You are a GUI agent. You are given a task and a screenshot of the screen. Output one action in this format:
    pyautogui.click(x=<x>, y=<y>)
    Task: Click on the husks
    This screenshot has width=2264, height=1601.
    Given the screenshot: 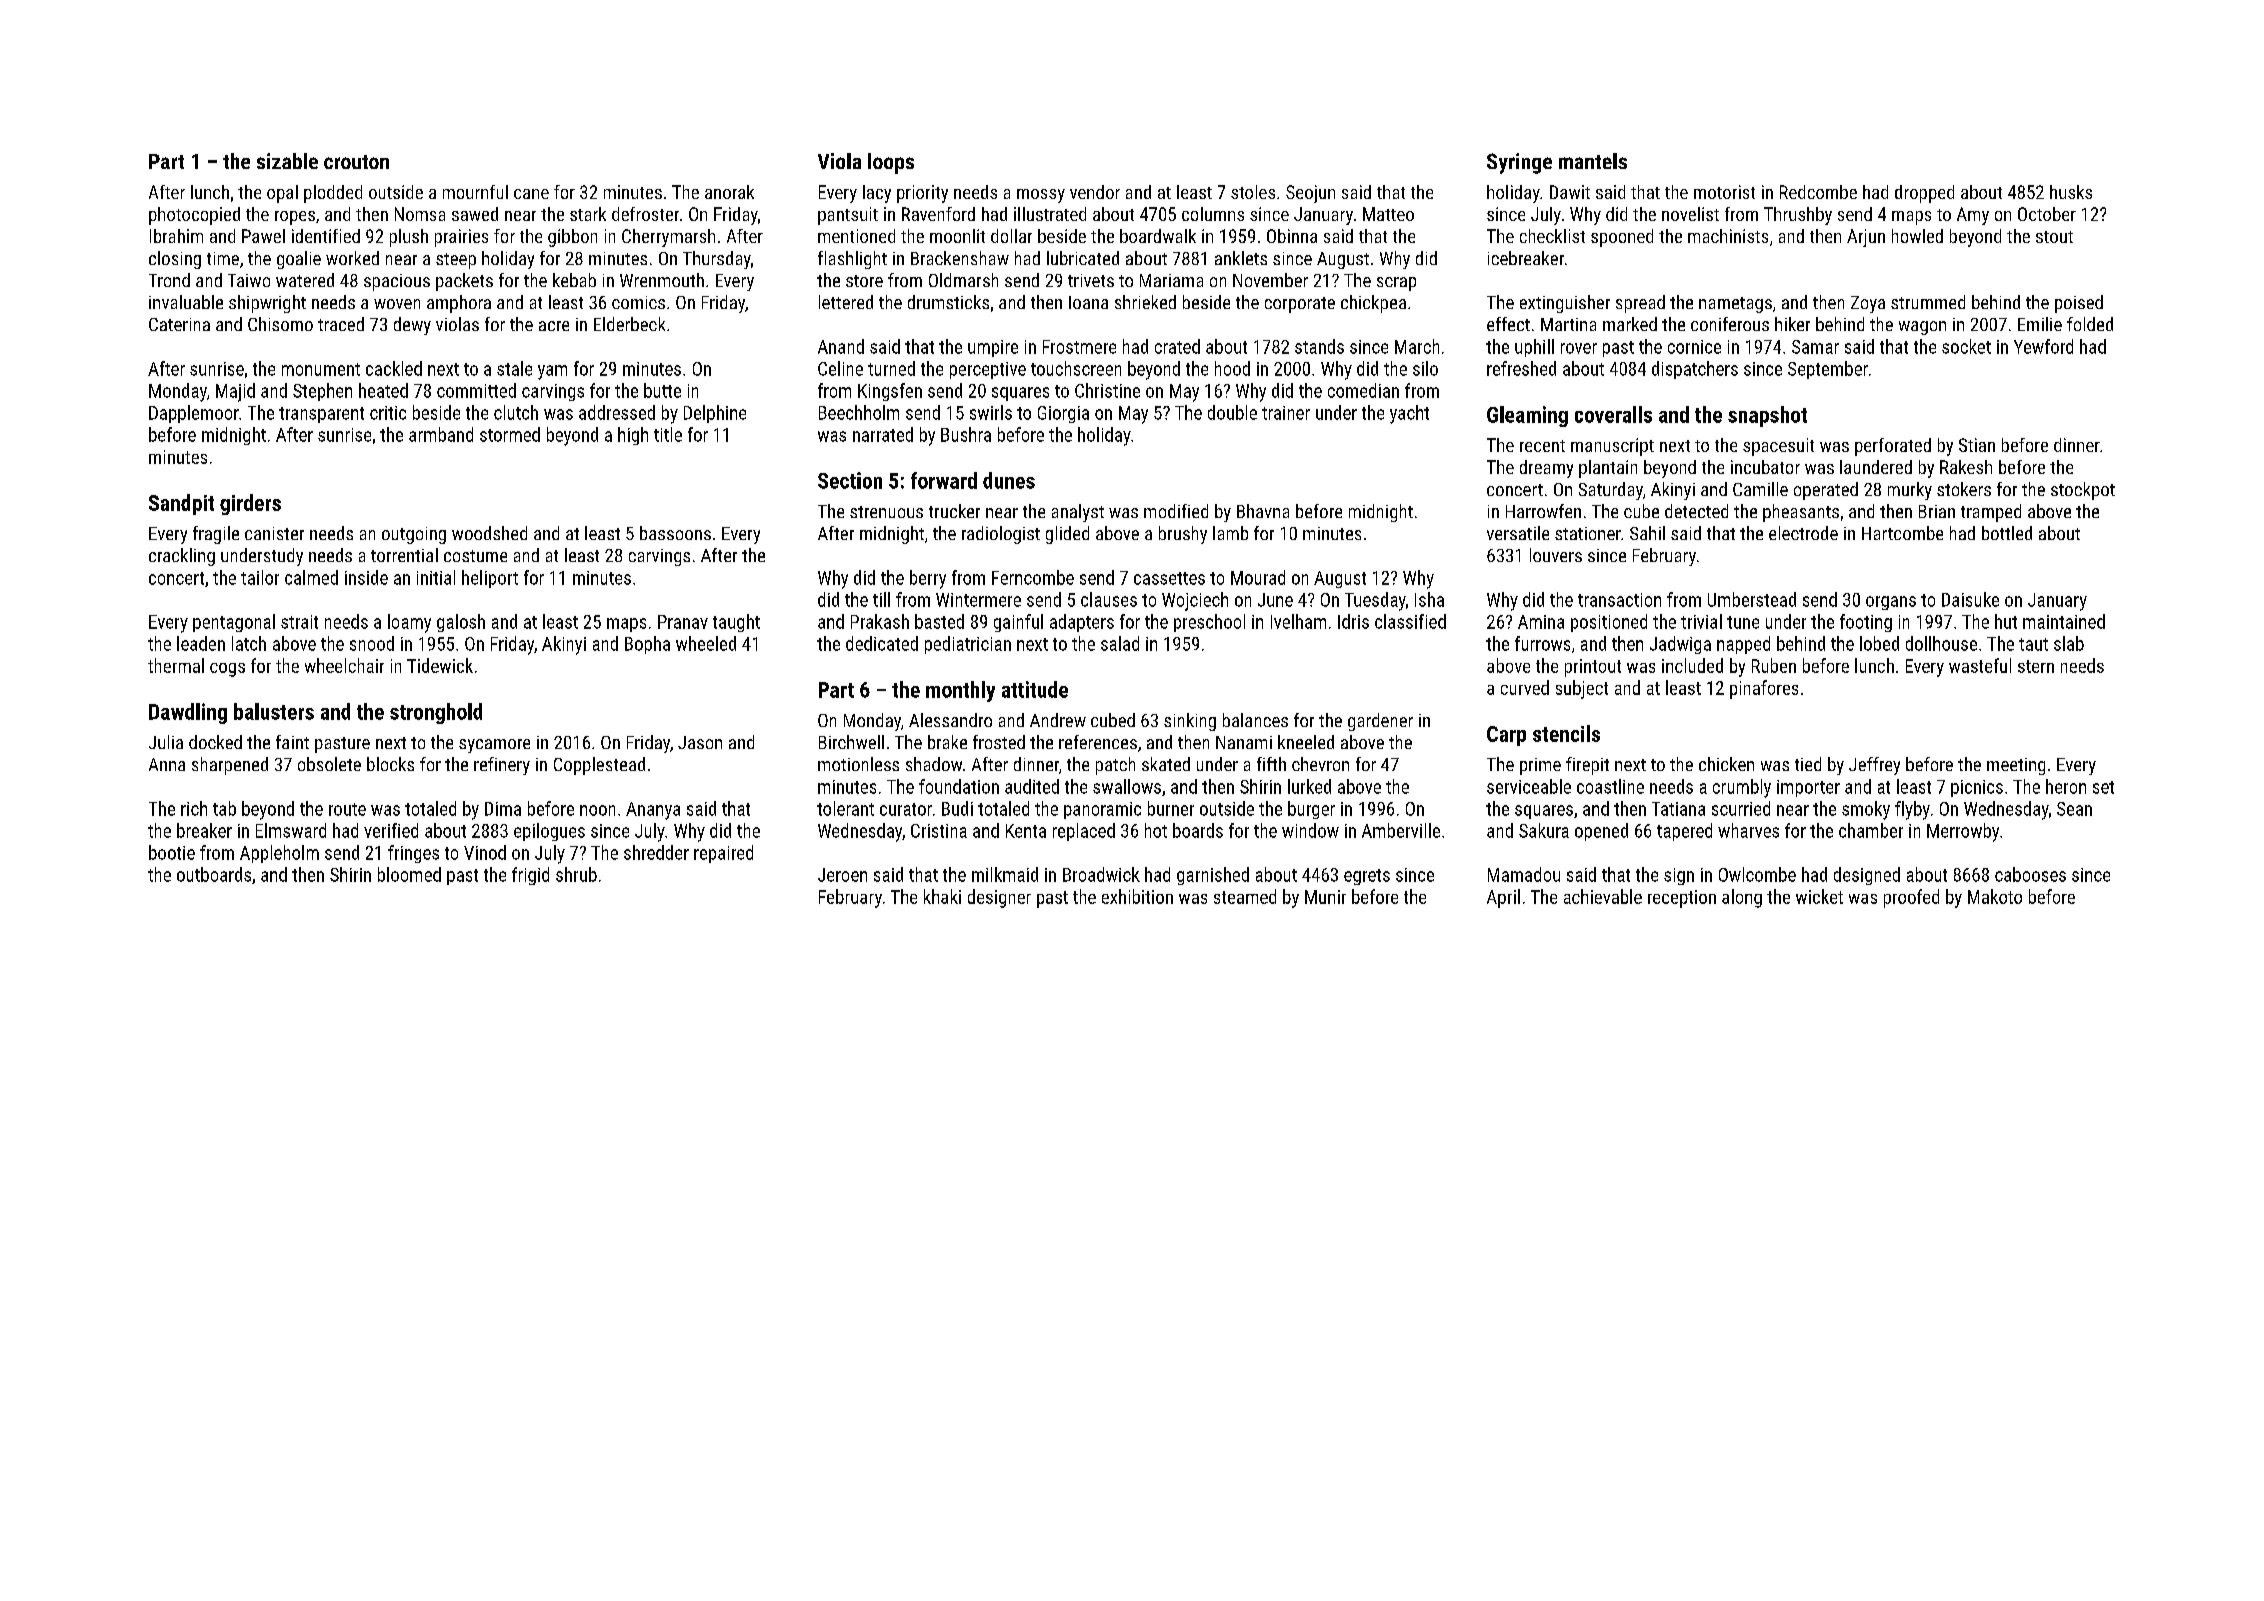 What is the action you would take?
    pyautogui.click(x=2071, y=192)
